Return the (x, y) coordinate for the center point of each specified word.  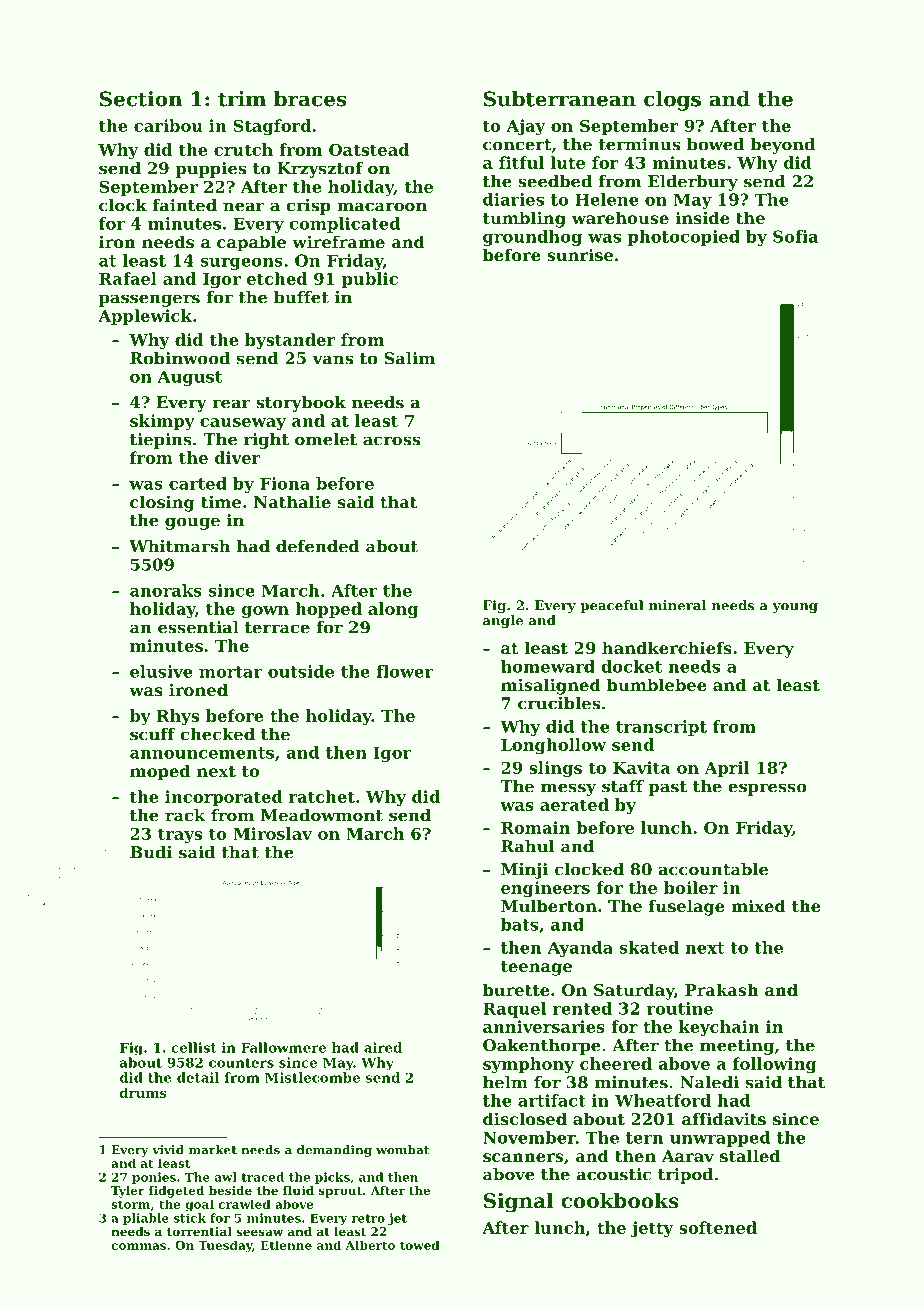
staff (623, 786)
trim (242, 99)
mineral (677, 605)
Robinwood (180, 358)
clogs (672, 101)
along (393, 610)
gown (265, 612)
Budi (151, 852)
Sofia (795, 236)
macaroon (382, 207)
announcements (202, 753)
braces (310, 99)
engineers (545, 889)
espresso (767, 789)
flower (404, 671)
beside (230, 1190)
